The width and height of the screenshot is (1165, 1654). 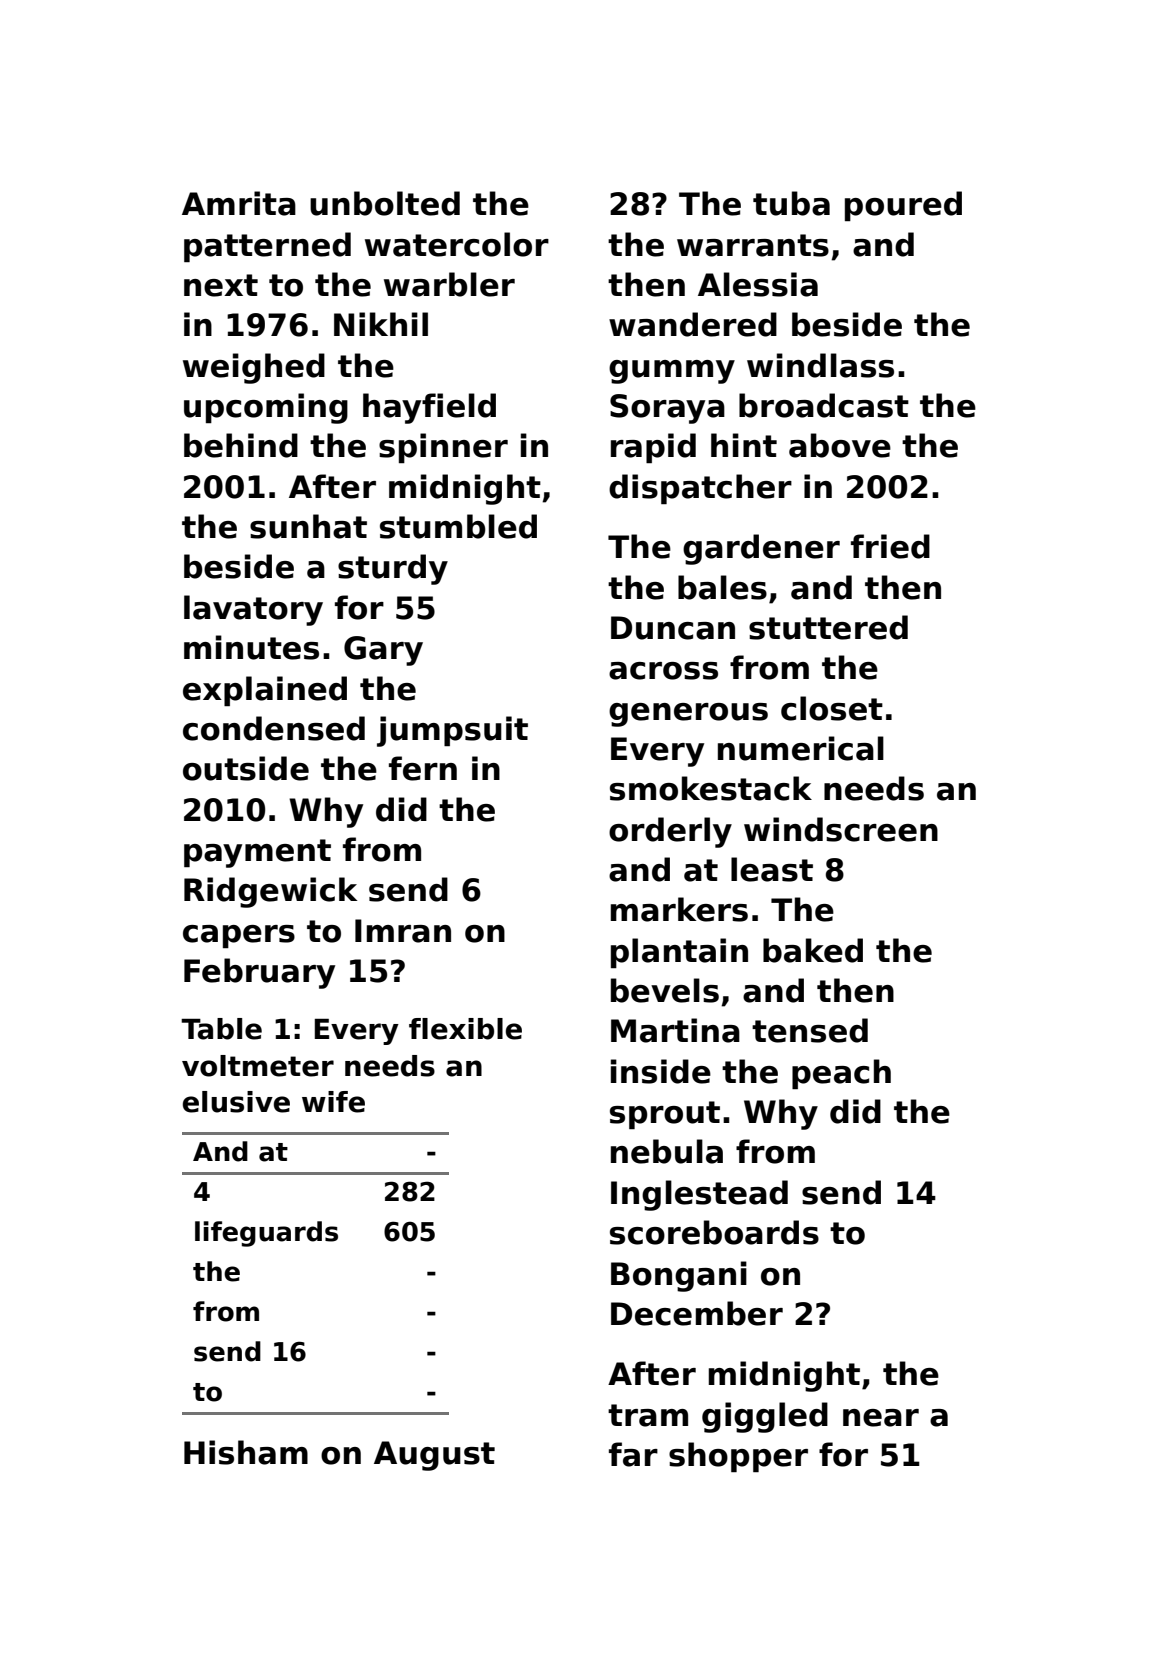 What do you see at coordinates (841, 829) in the screenshot?
I see `windscreen` at bounding box center [841, 829].
